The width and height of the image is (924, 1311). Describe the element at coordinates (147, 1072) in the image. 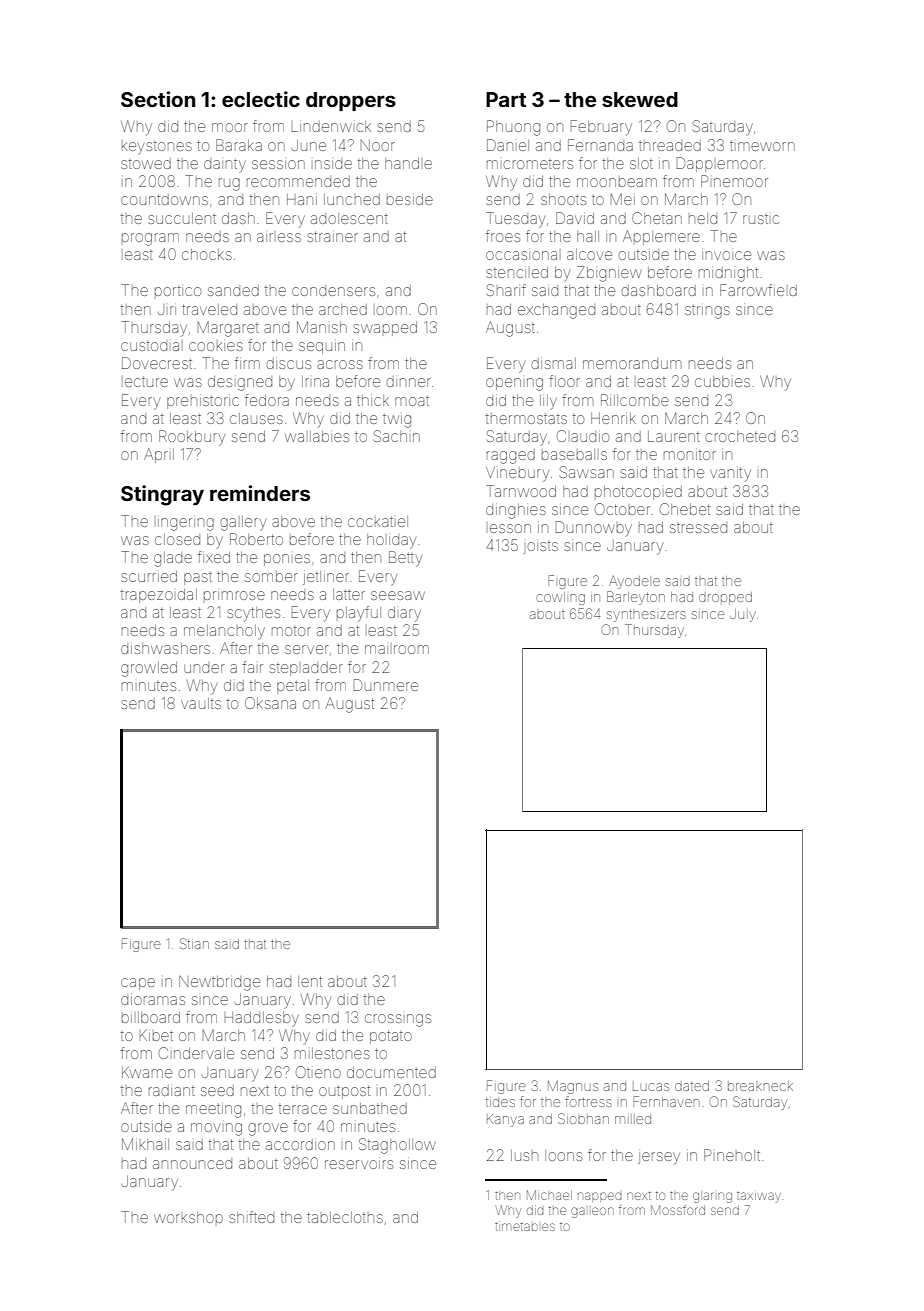

I see `Kwame` at that location.
